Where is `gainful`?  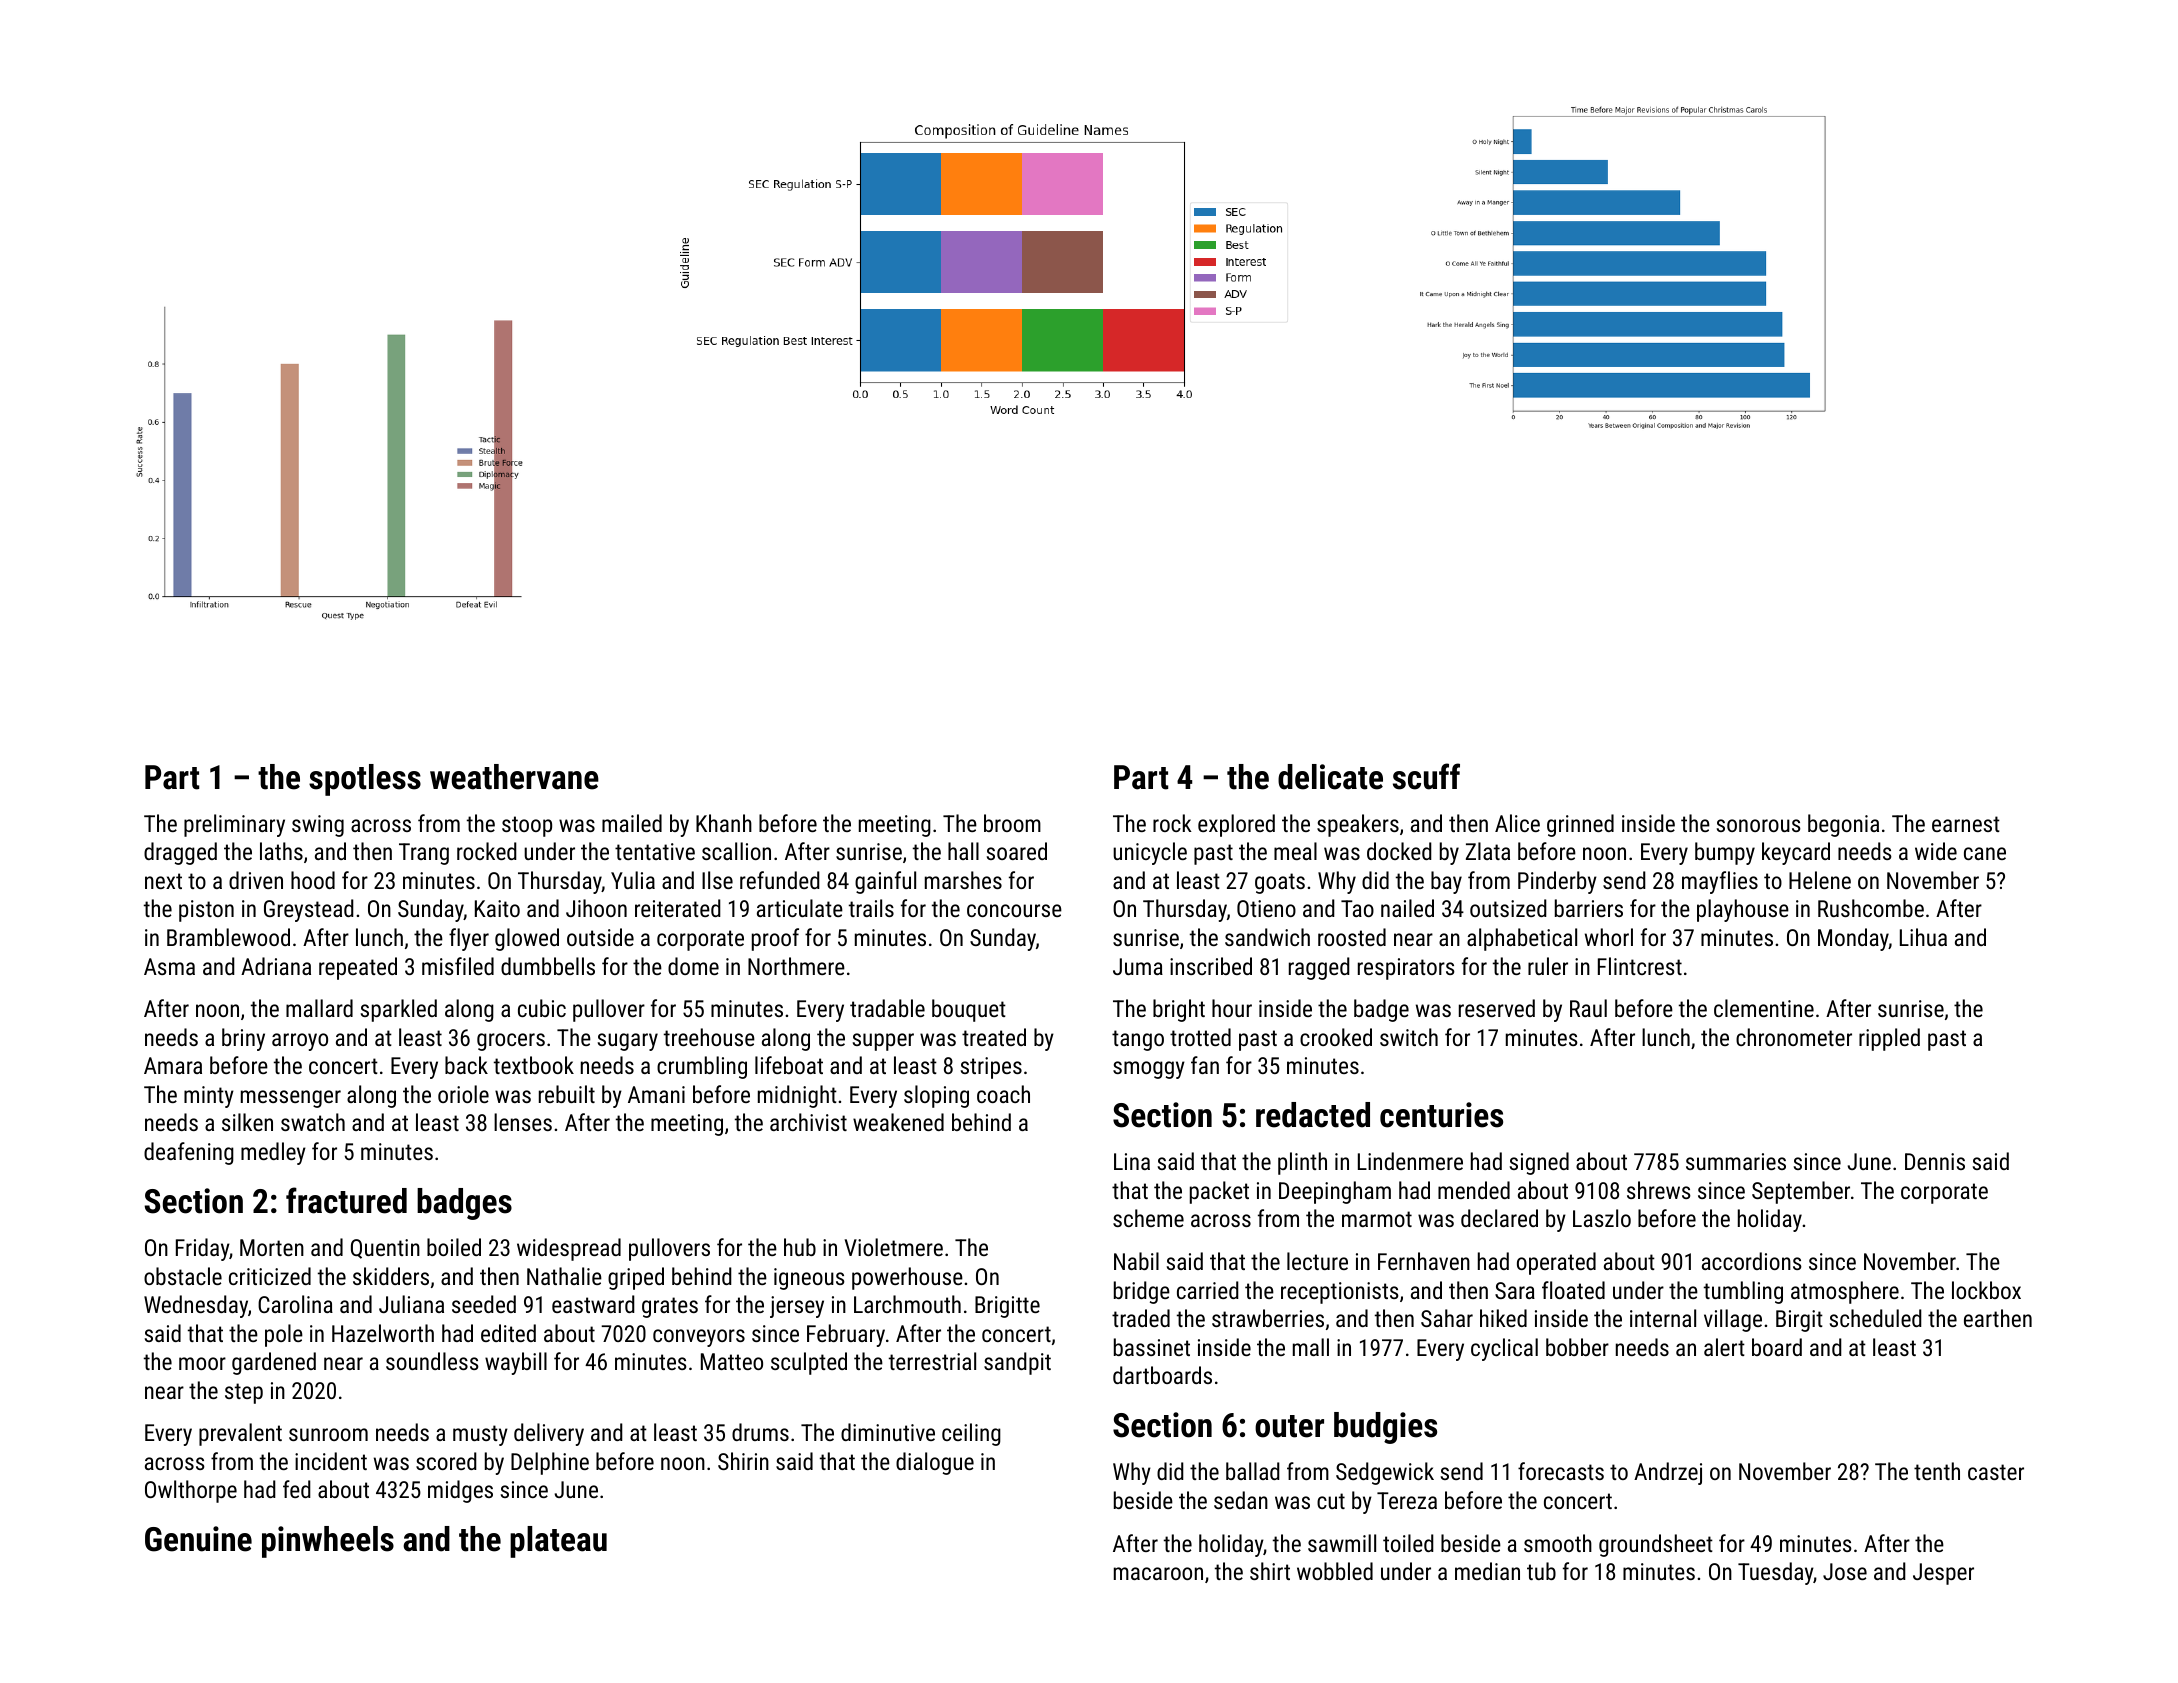
gainful is located at coordinates (885, 882).
